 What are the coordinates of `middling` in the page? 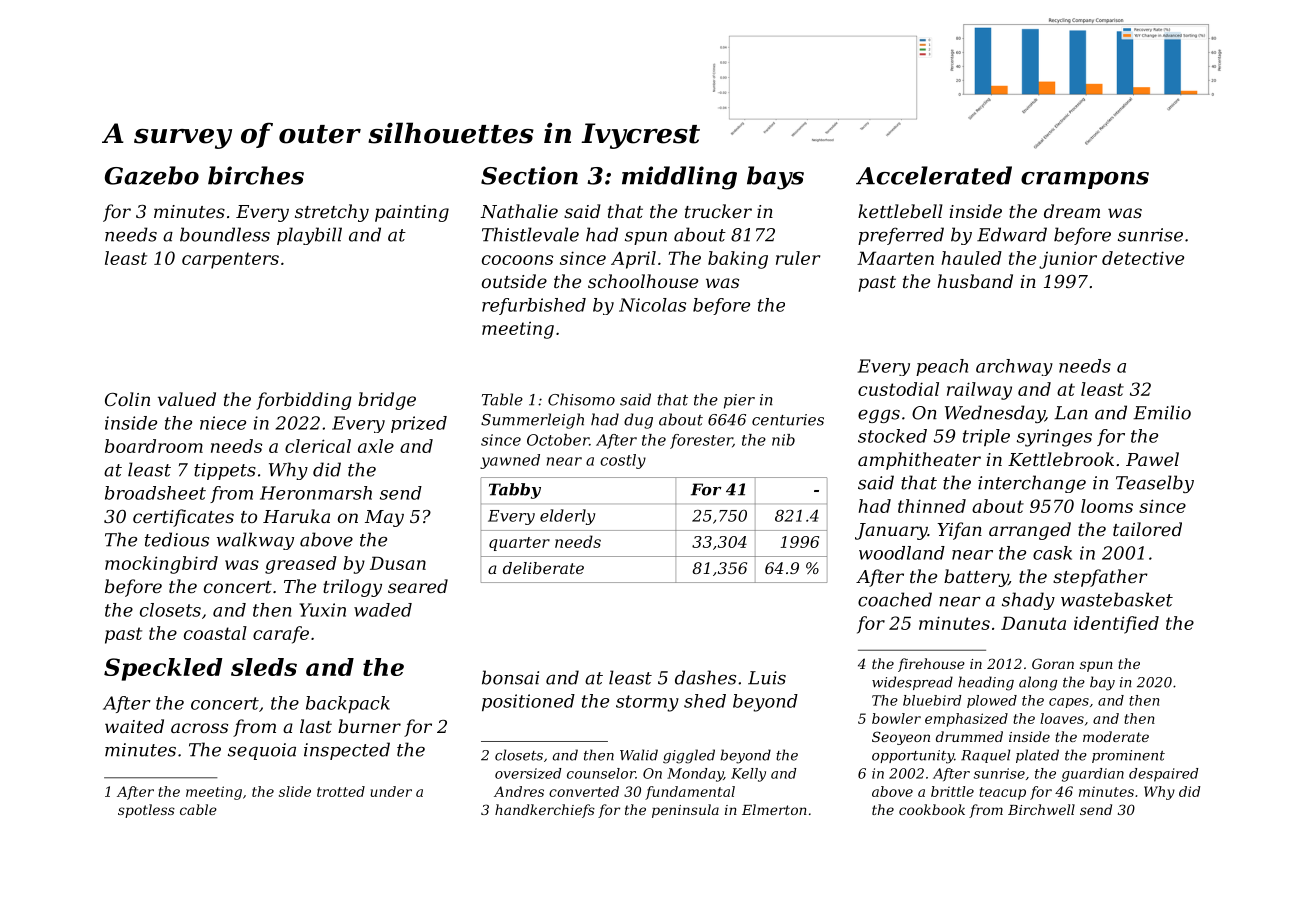 It's located at (679, 178).
